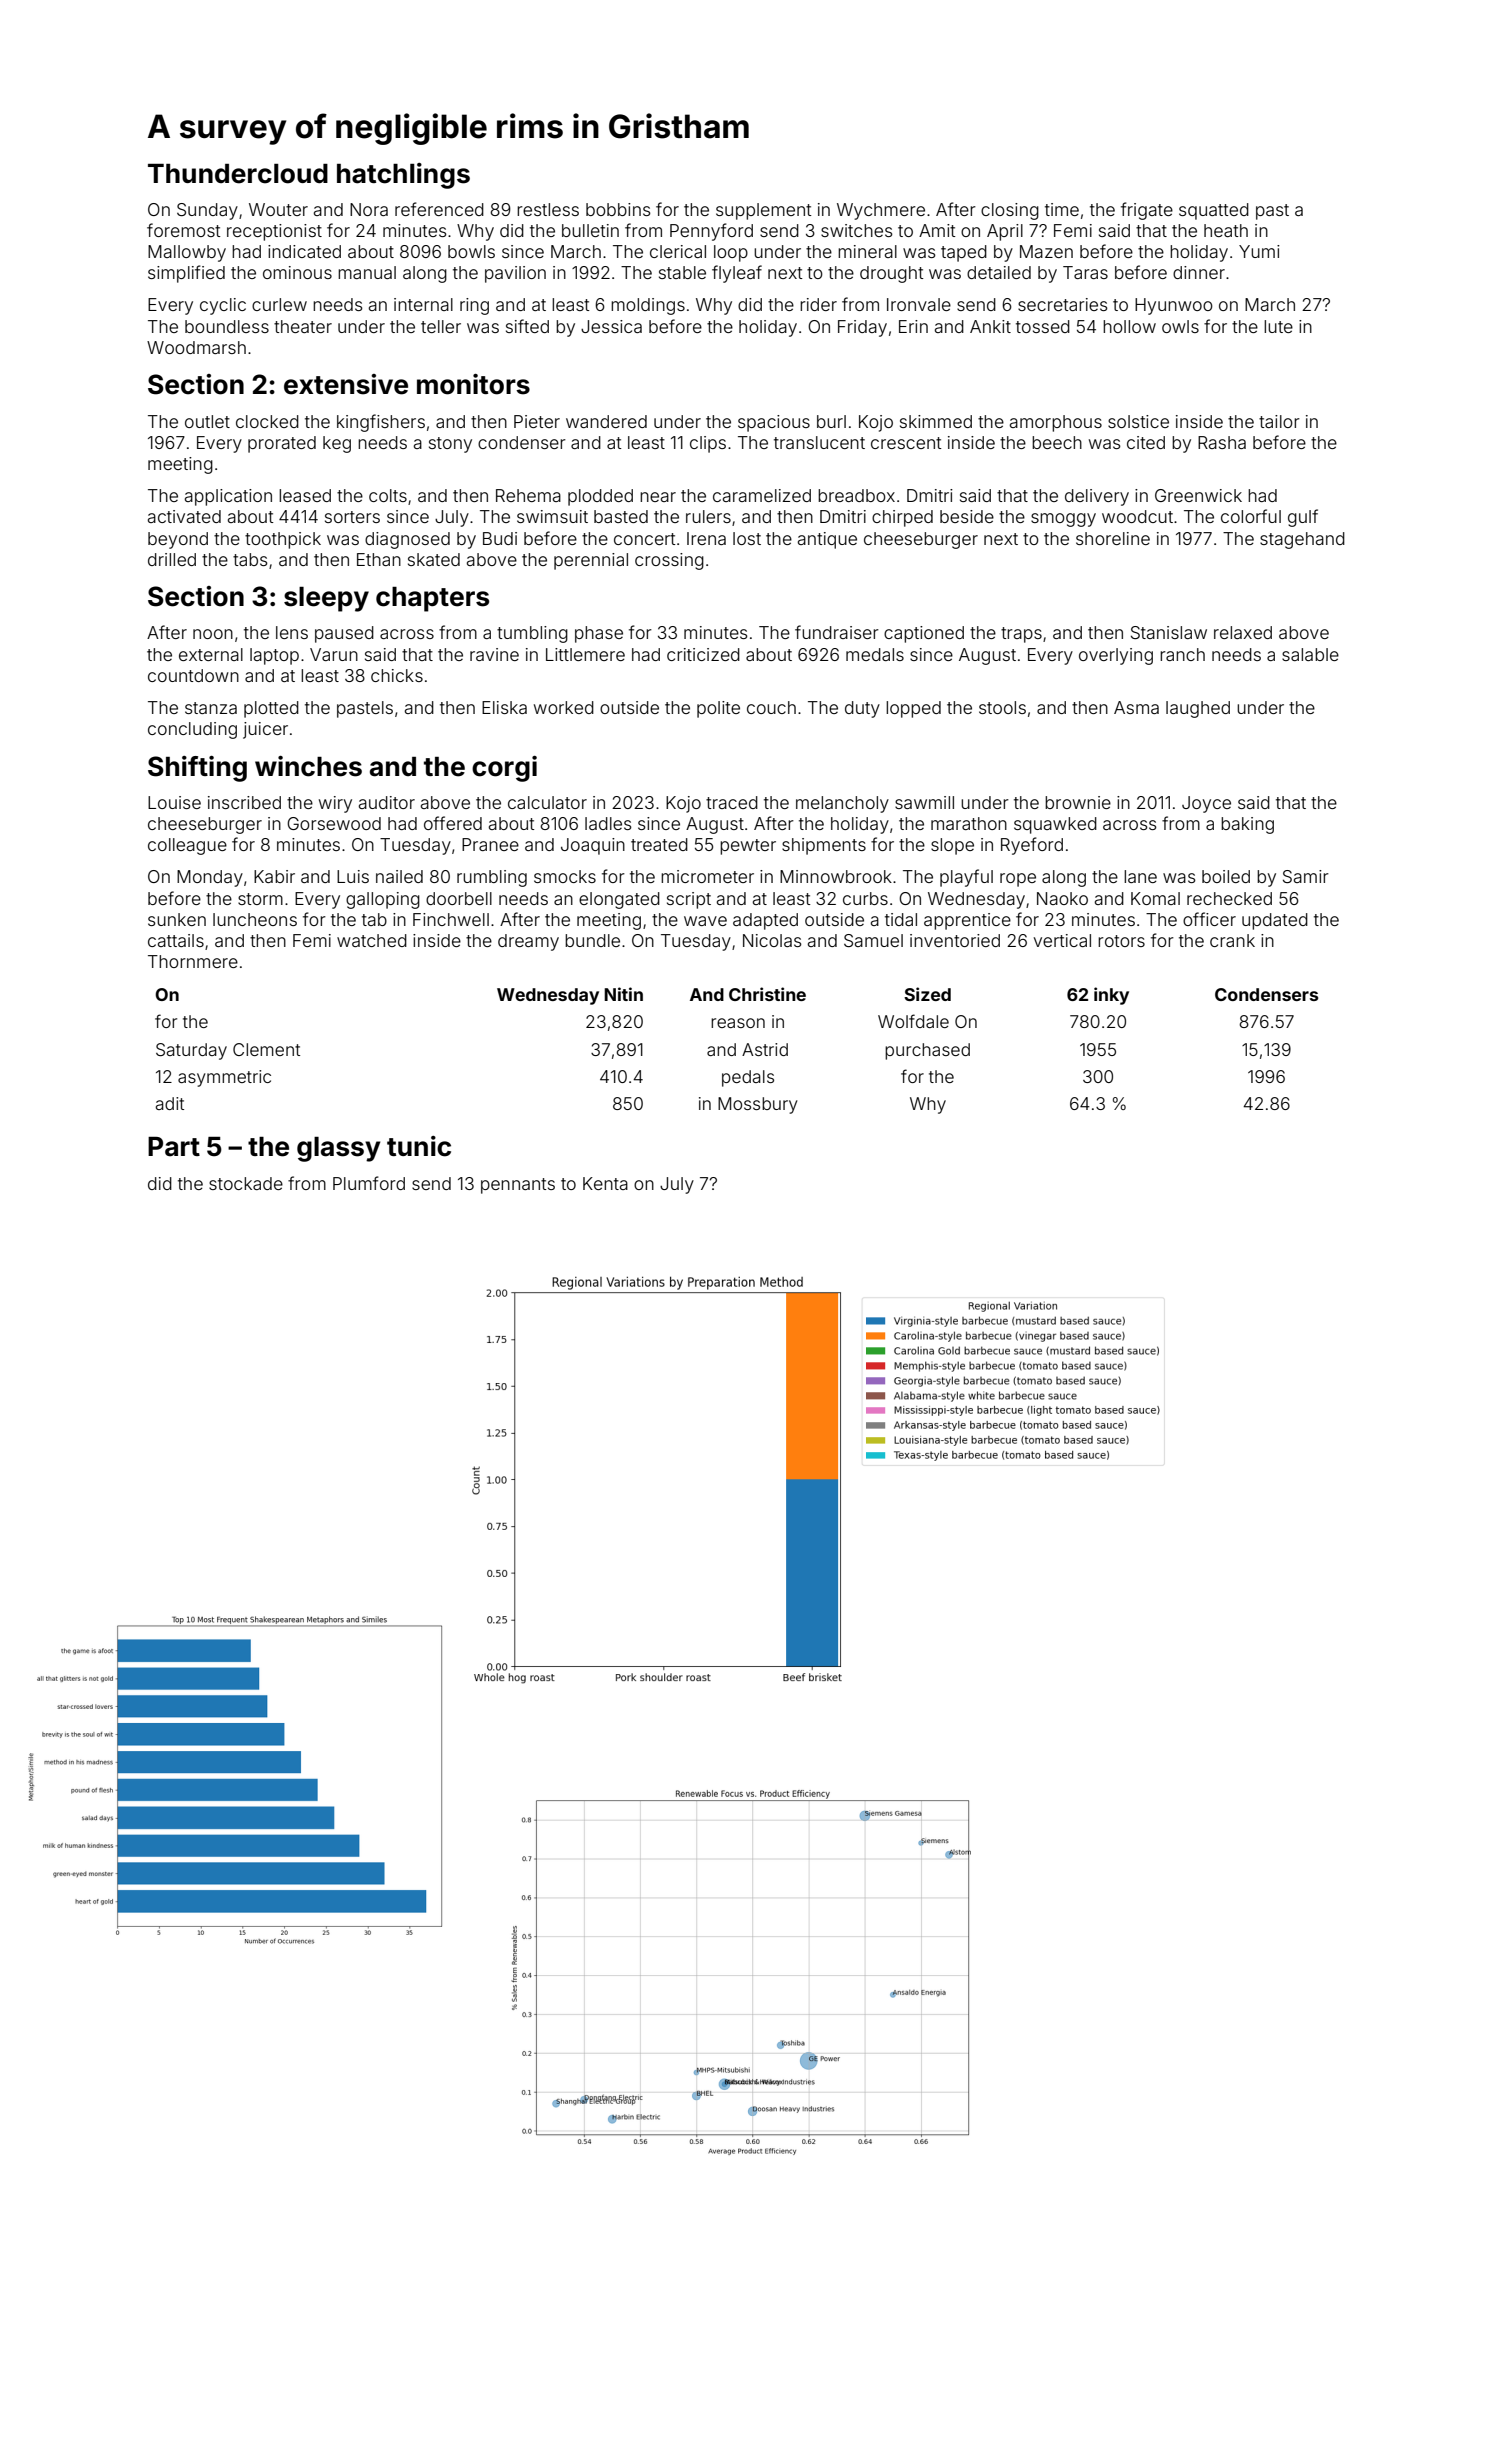 This image has height=2464, width=1496. I want to click on drilled, so click(172, 559).
